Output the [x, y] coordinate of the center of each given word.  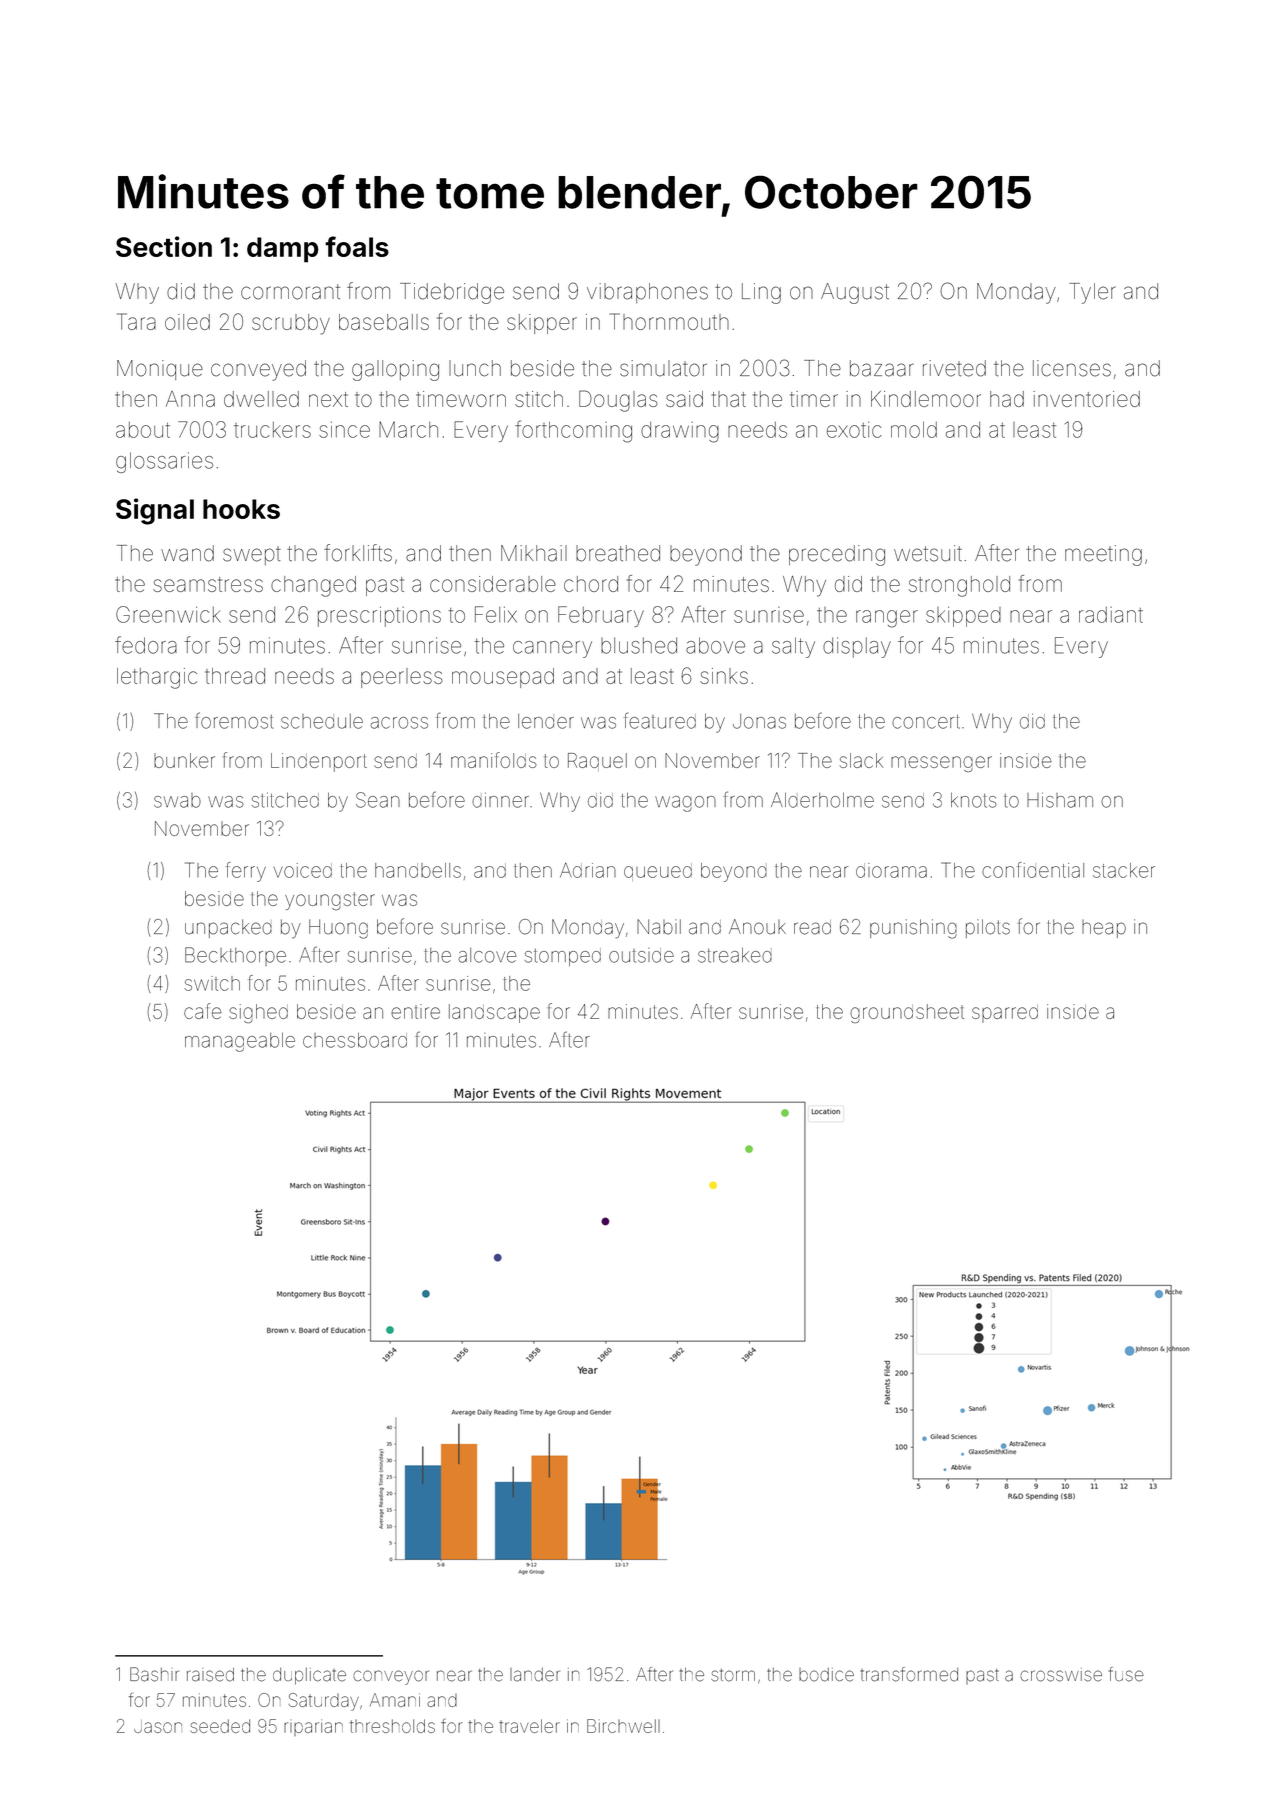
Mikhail [534, 553]
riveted [954, 368]
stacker [1124, 870]
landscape [494, 1013]
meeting [1103, 555]
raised [210, 1675]
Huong [338, 929]
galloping [395, 370]
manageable [240, 1042]
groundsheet [907, 1013]
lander [535, 1675]
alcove [487, 955]
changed [313, 586]
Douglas [618, 401]
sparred [1005, 1015]
